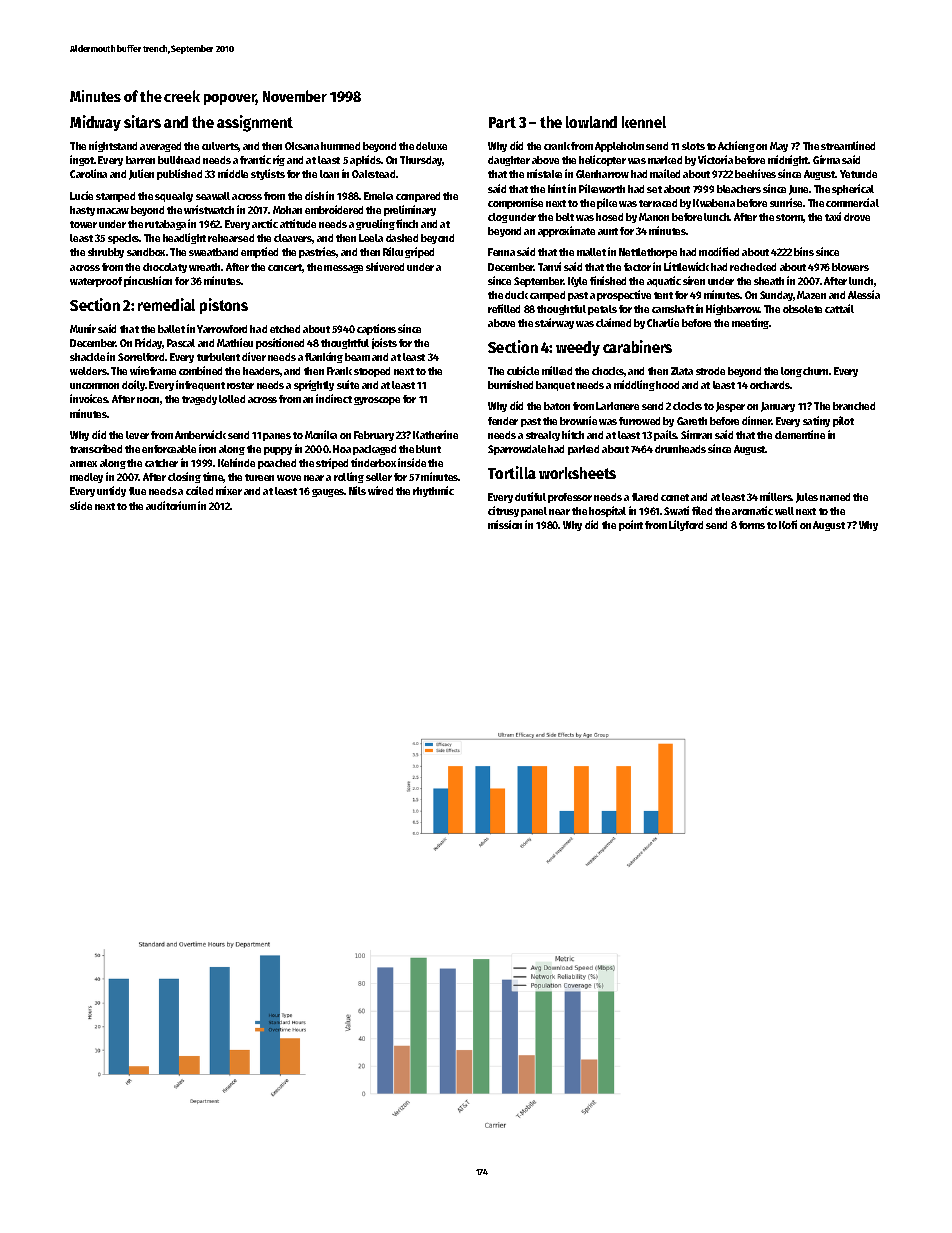 This screenshot has height=1233, width=952. What do you see at coordinates (800, 434) in the screenshot?
I see `clementine` at bounding box center [800, 434].
